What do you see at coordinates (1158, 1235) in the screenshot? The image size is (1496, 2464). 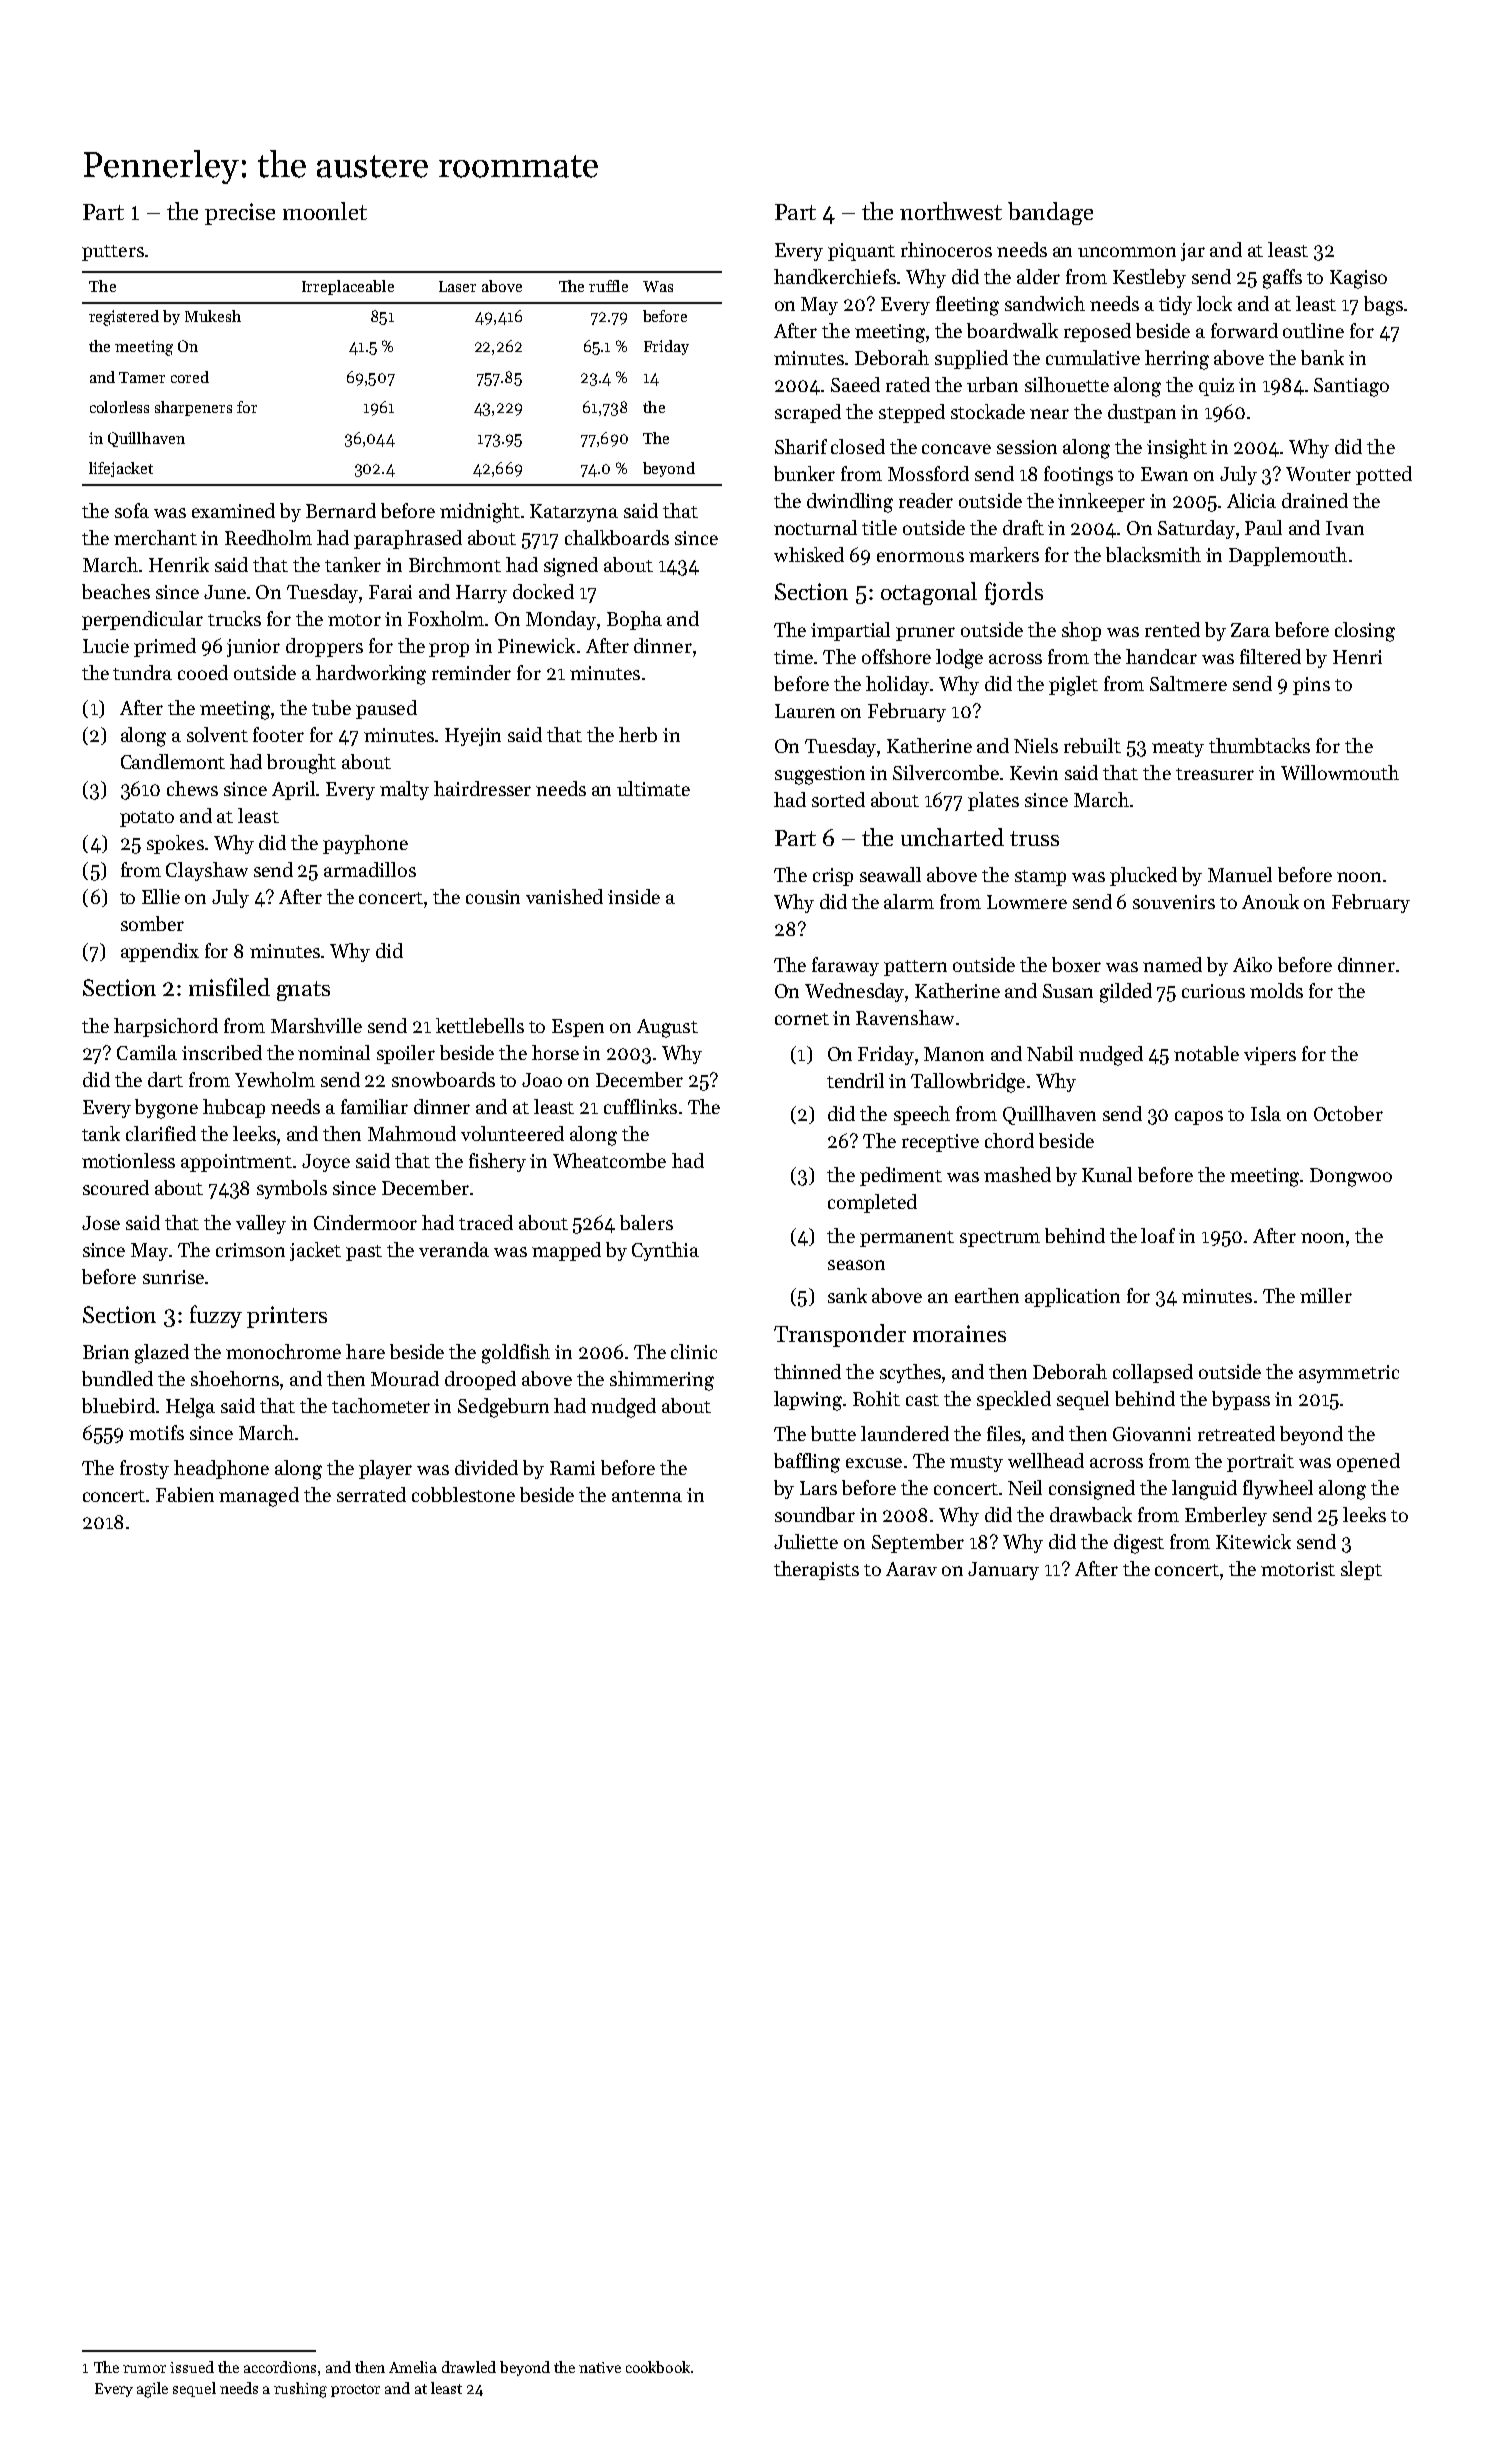 I see `loaf` at bounding box center [1158, 1235].
